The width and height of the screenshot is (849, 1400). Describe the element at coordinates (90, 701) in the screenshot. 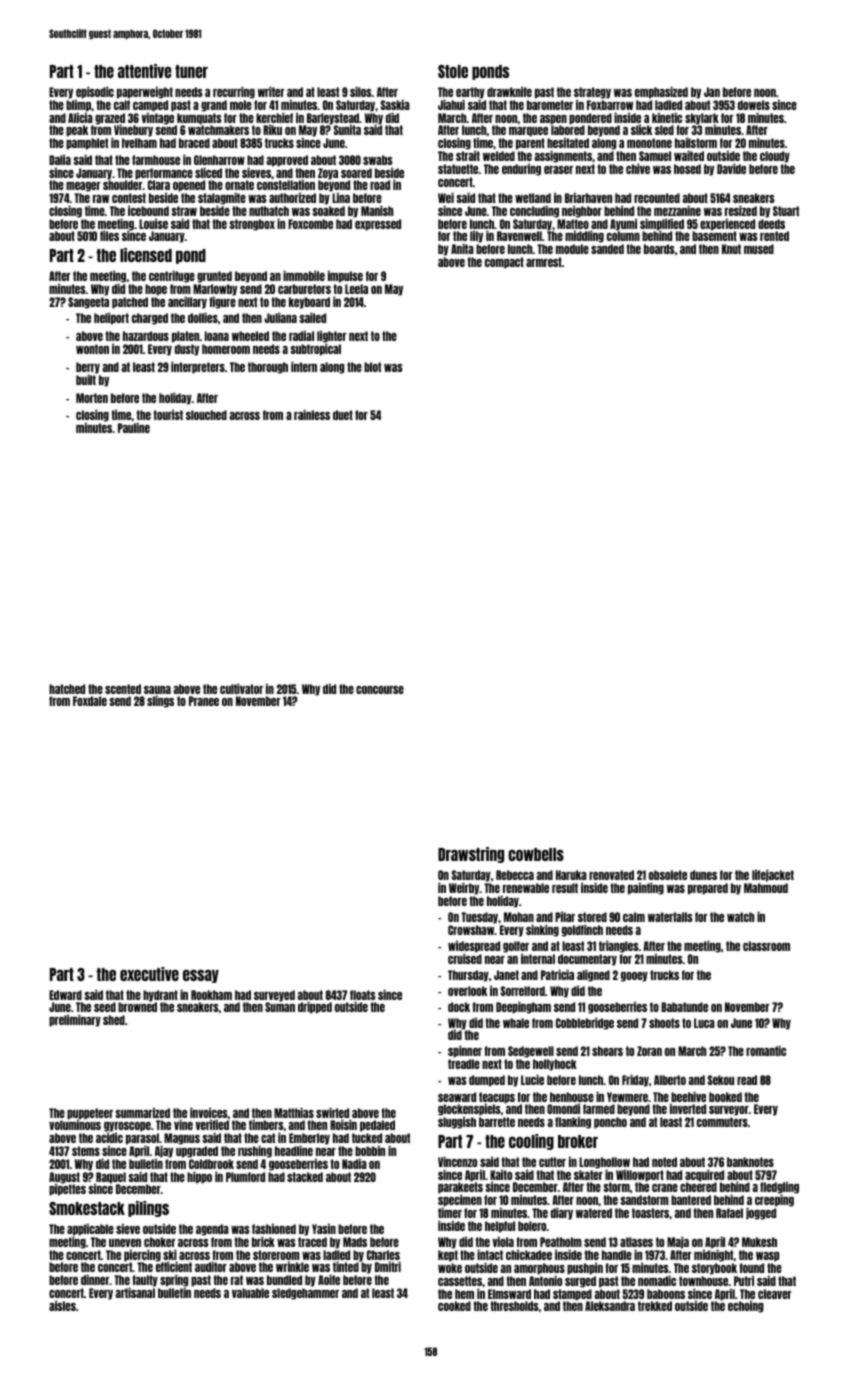

I see `Foxdale` at that location.
